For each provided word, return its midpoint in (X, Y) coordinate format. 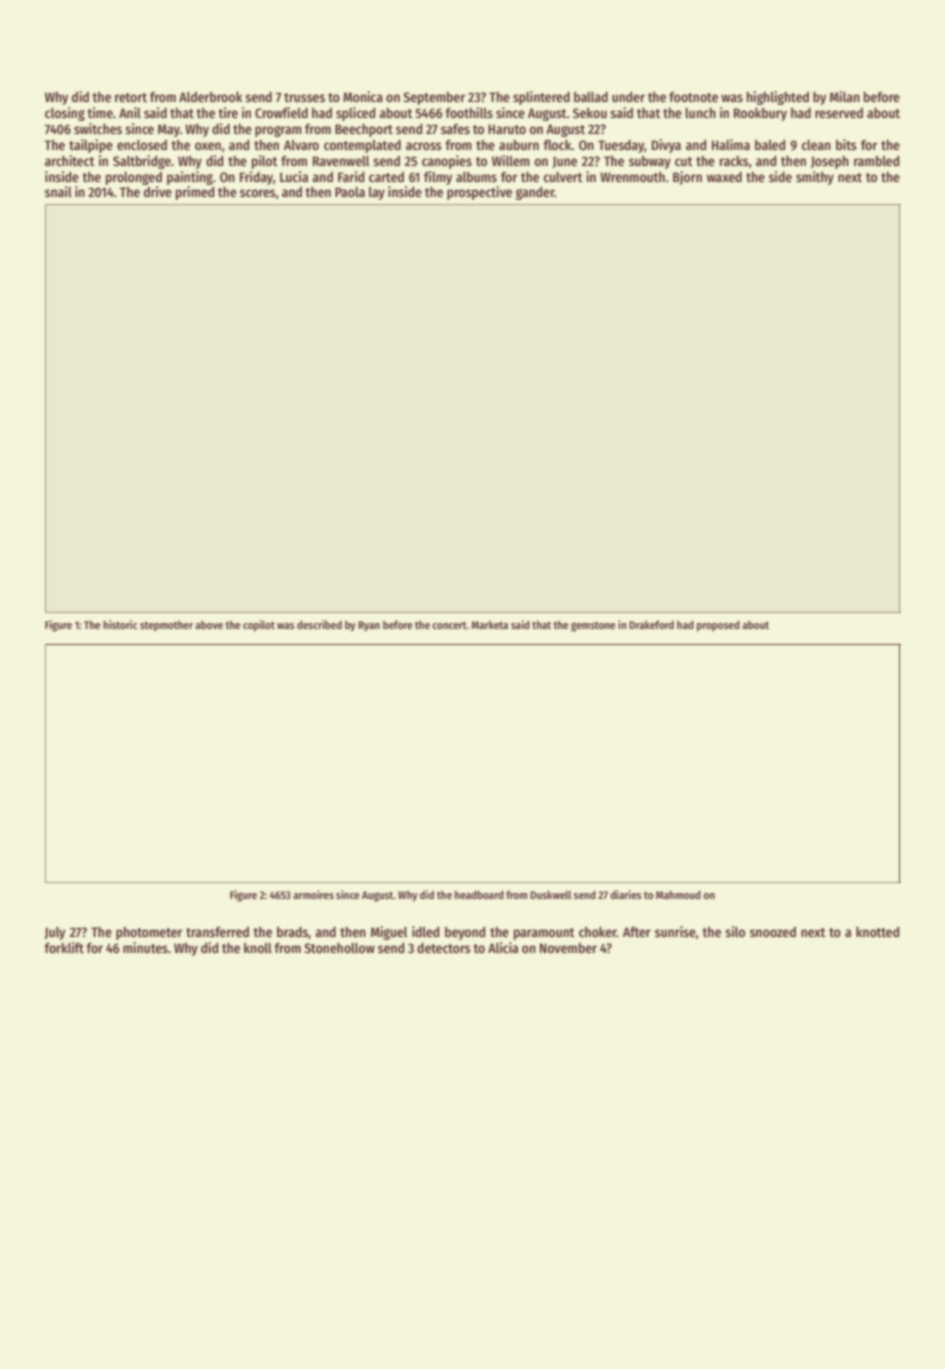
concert (449, 625)
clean (816, 145)
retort (131, 97)
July (54, 933)
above (209, 625)
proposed (718, 626)
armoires (313, 894)
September (434, 98)
